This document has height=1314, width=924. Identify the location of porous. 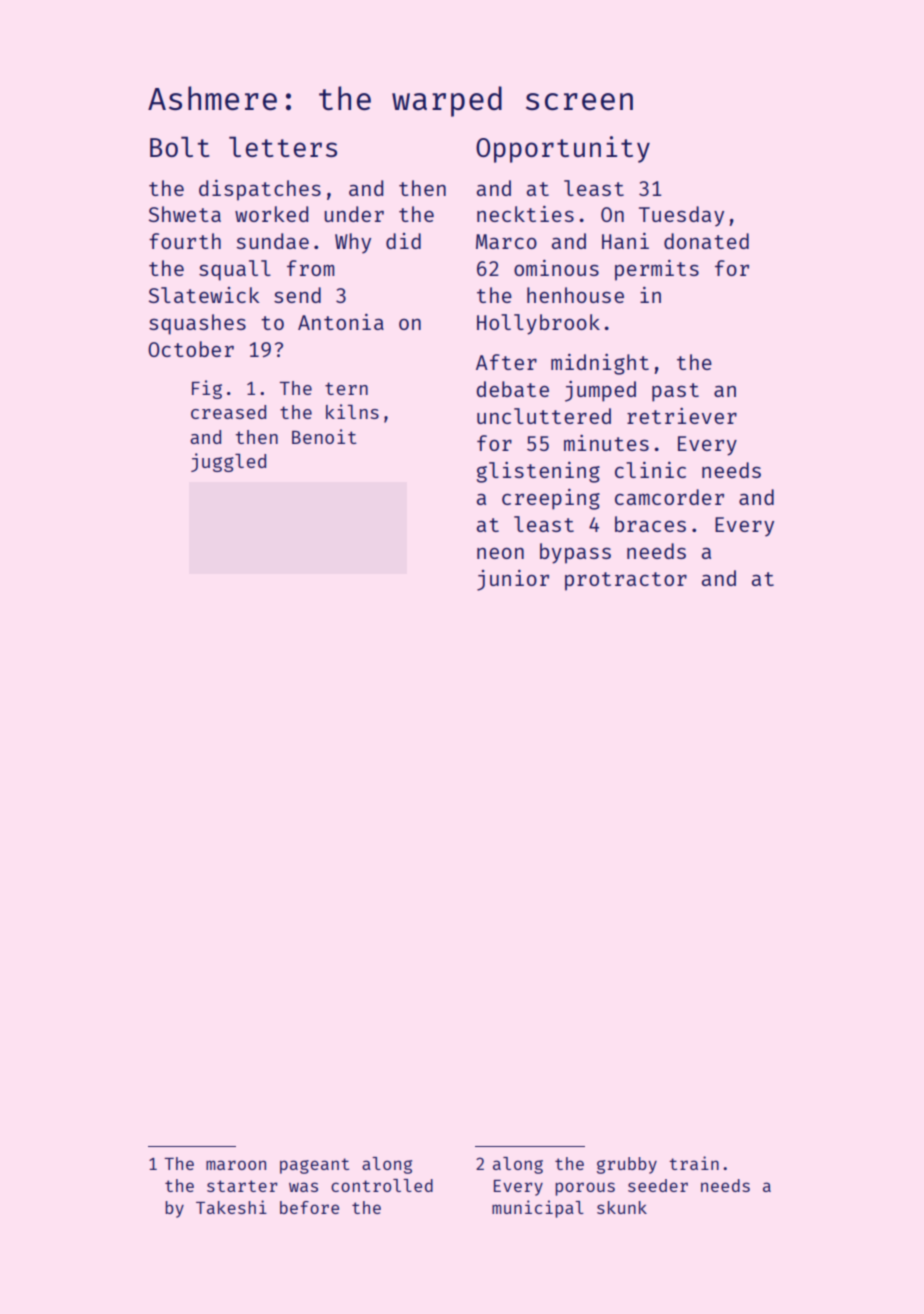
(585, 1189).
